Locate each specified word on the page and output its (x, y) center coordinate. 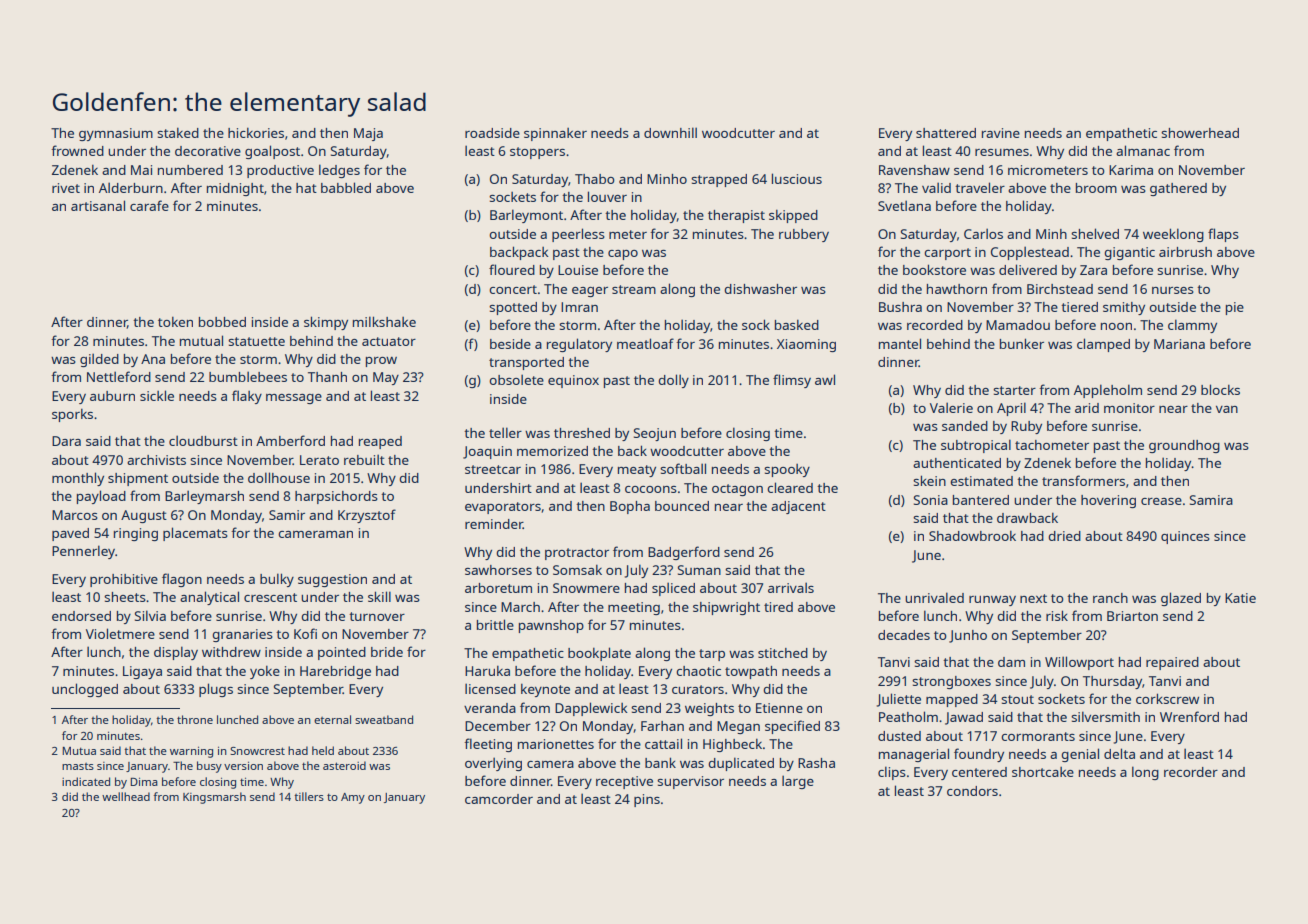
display (176, 653)
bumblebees (248, 376)
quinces (1185, 537)
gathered (1178, 189)
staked (178, 133)
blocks (1220, 389)
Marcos (75, 515)
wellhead (126, 796)
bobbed (222, 322)
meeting (634, 608)
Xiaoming (806, 345)
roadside (492, 133)
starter (1014, 390)
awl (825, 379)
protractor (577, 554)
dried (1065, 536)
